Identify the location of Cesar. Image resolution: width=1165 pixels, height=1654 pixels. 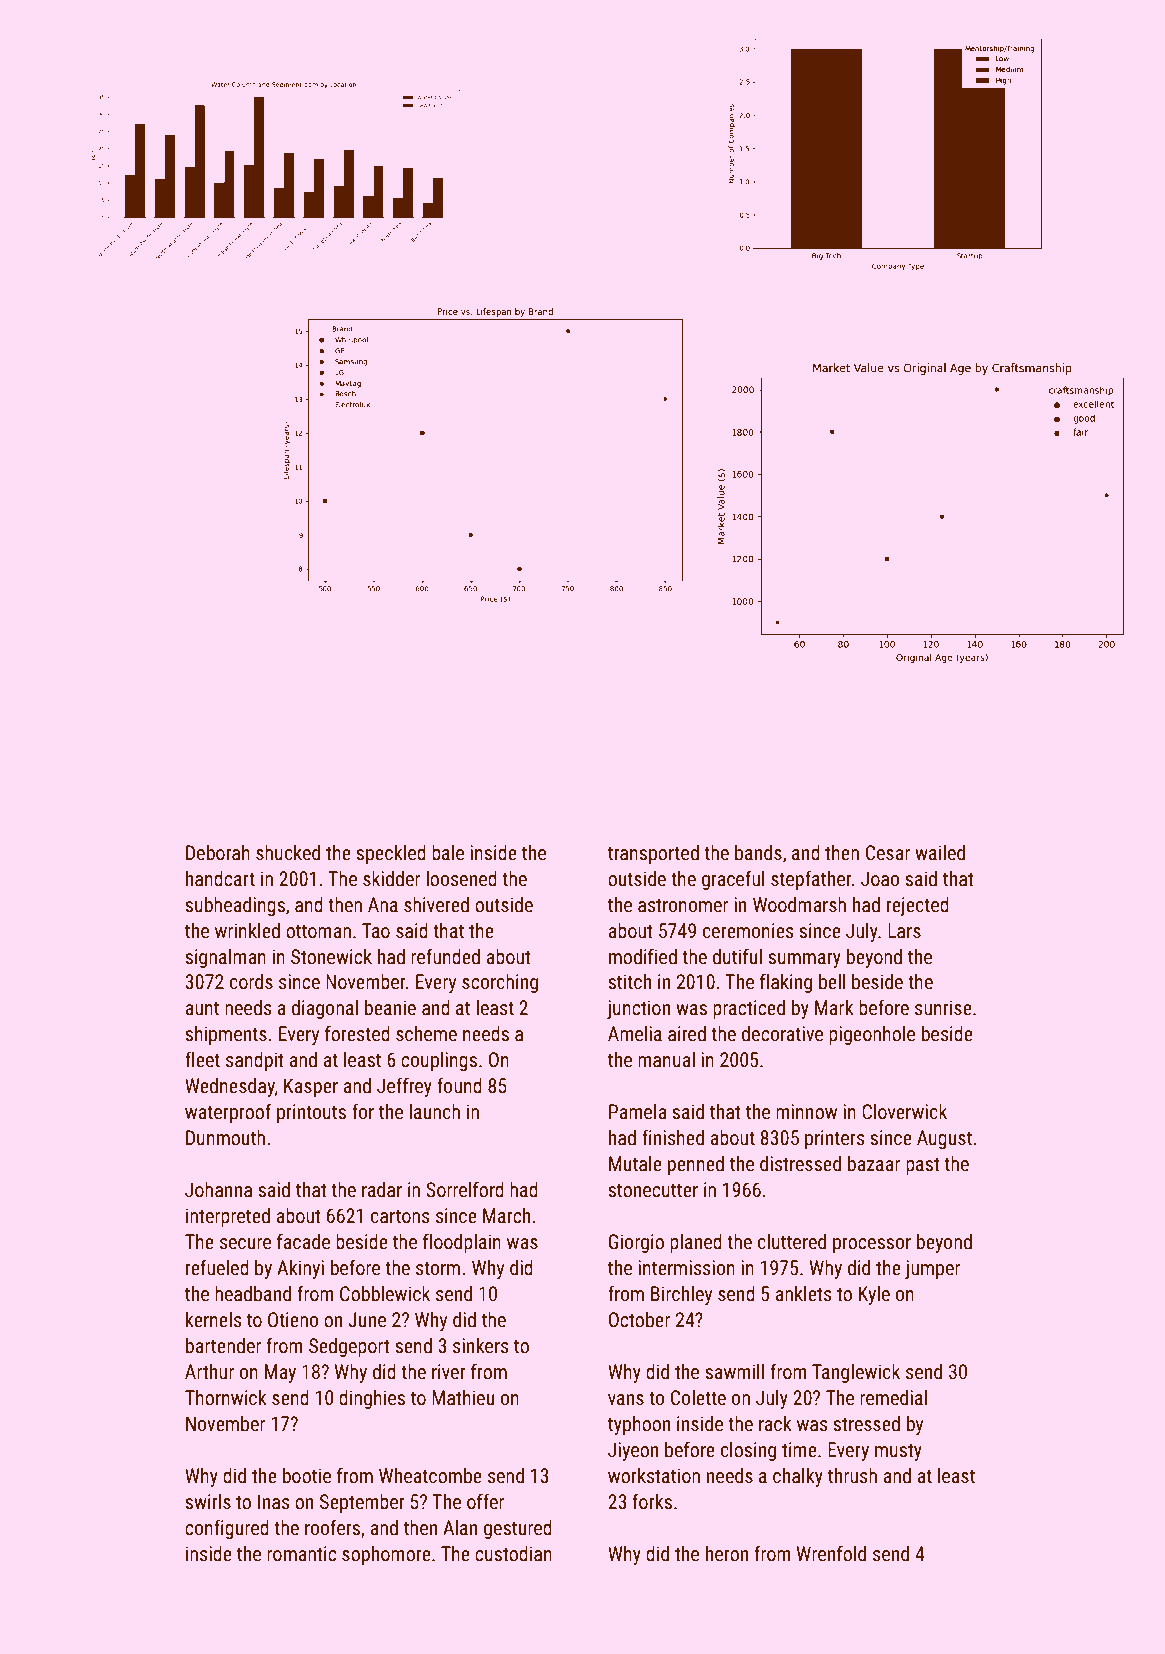
(888, 852).
